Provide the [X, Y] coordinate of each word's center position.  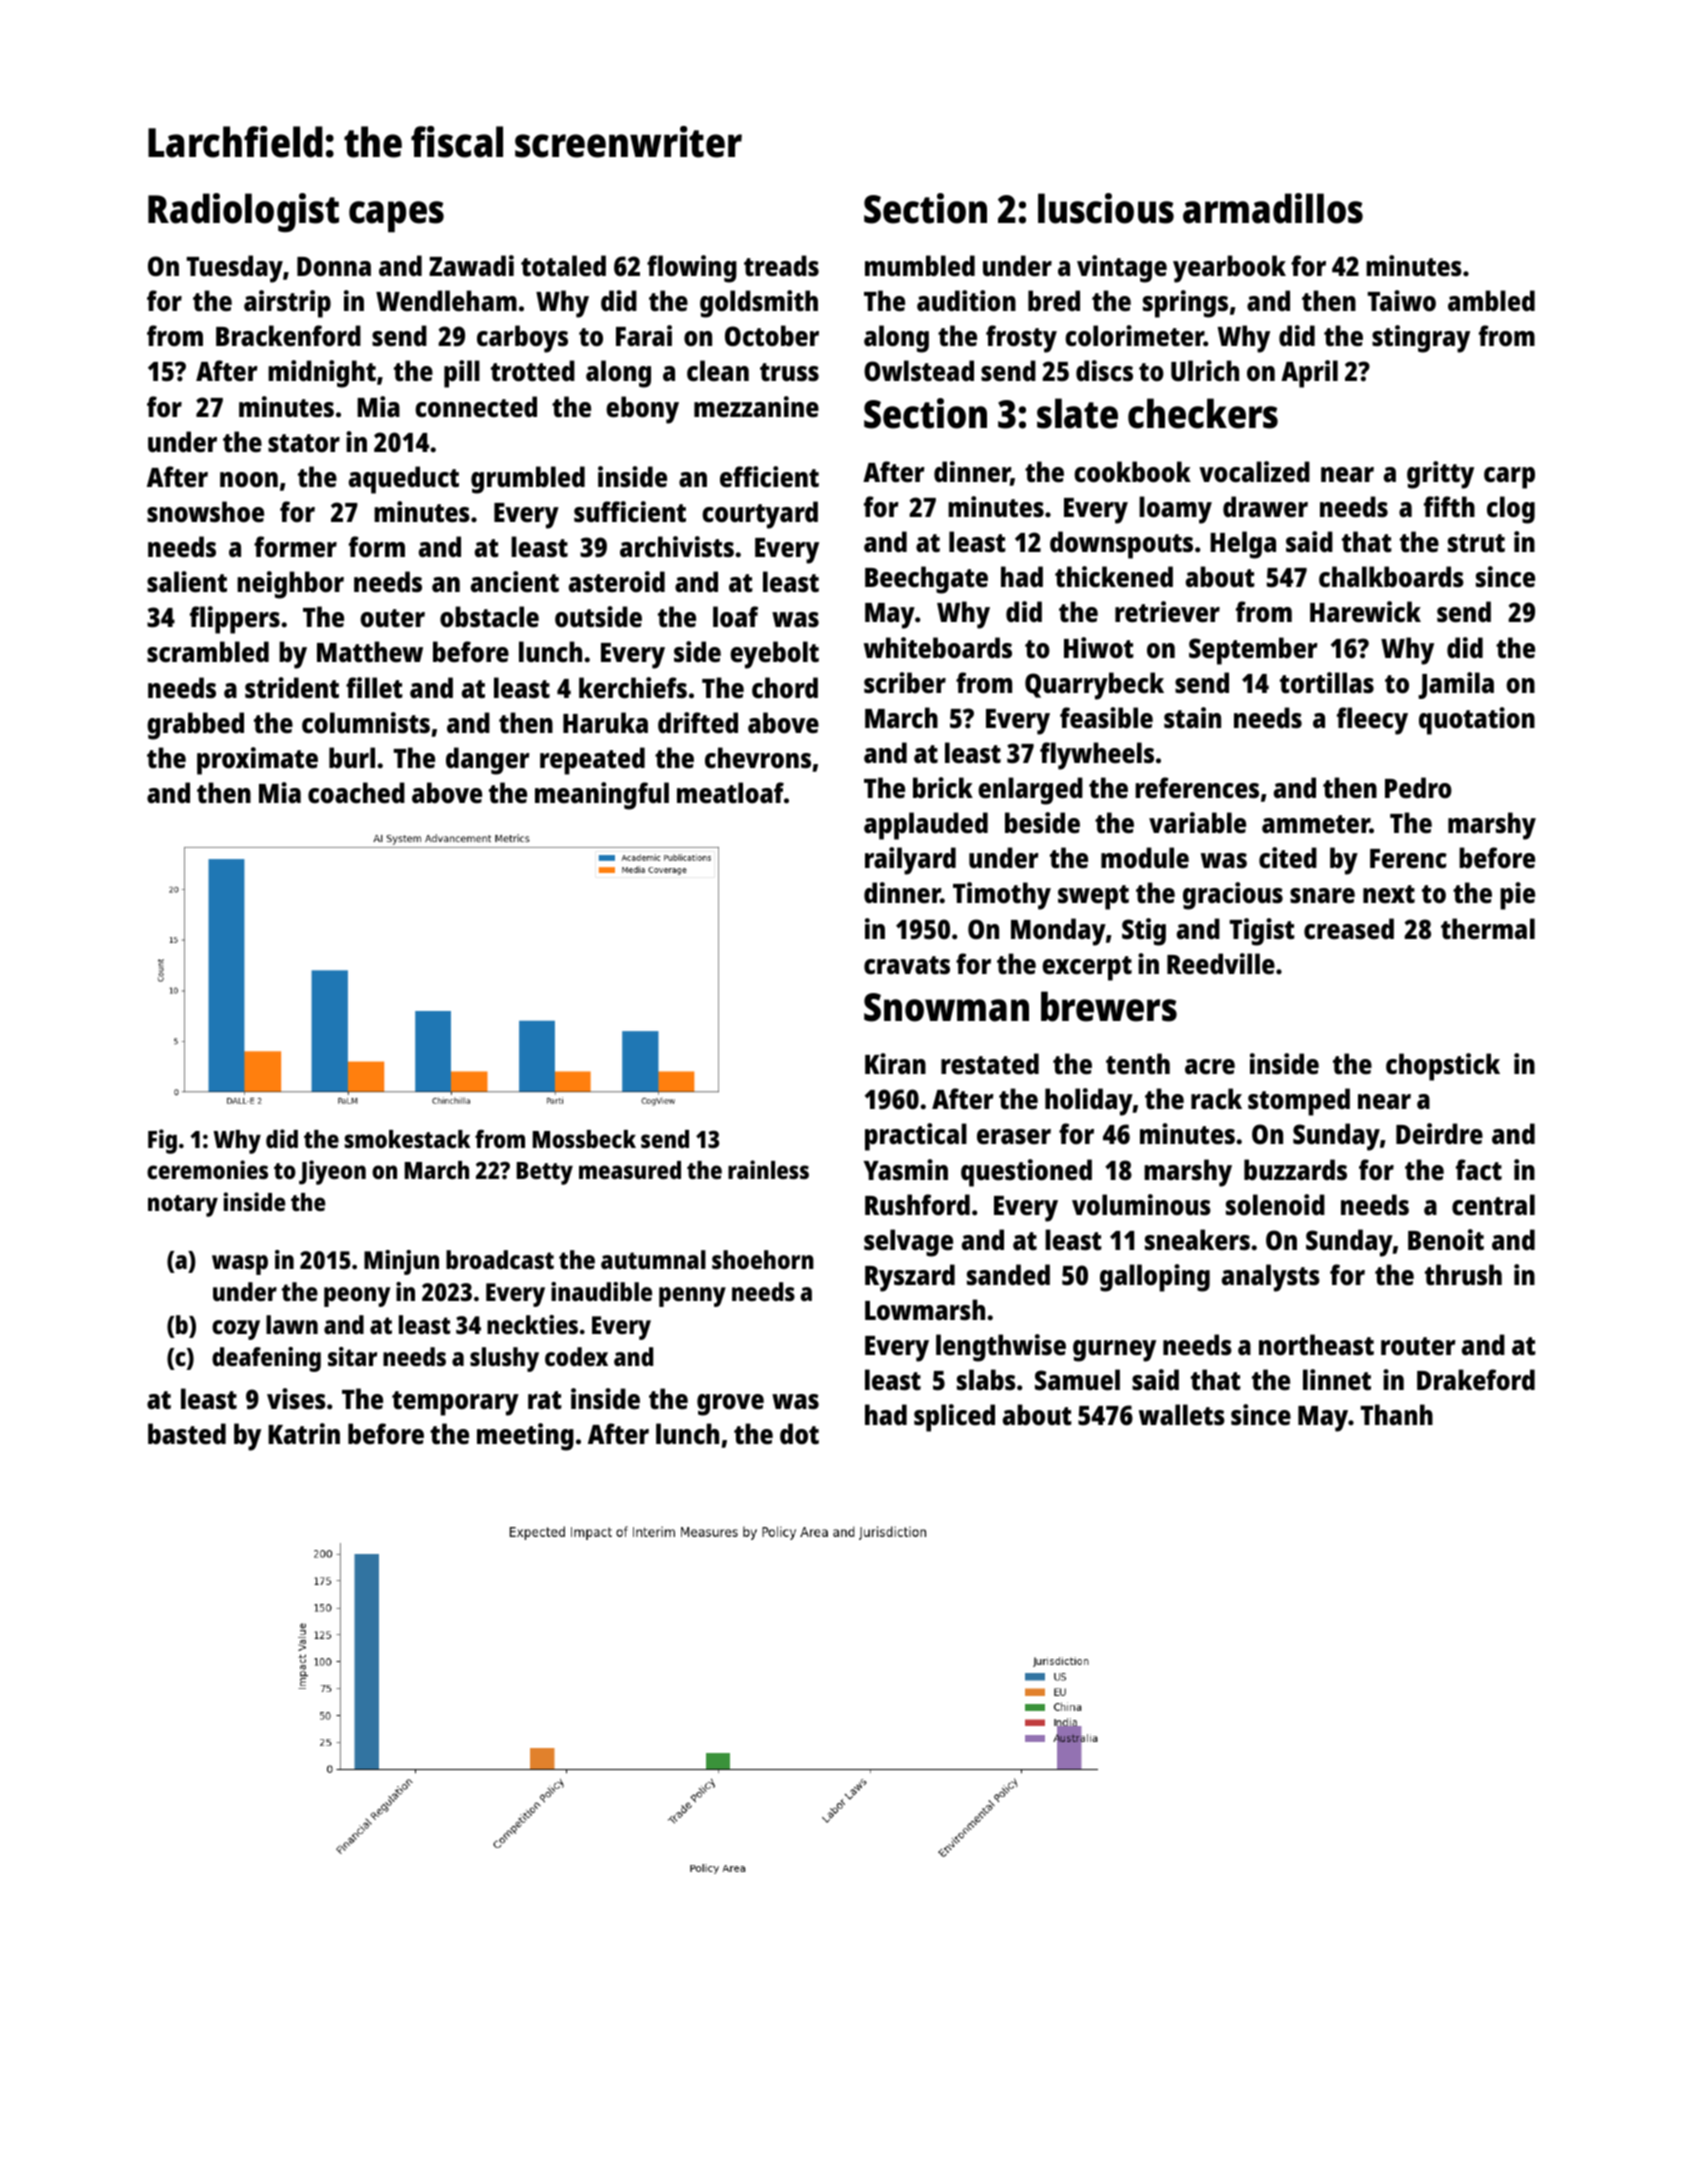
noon [249, 480]
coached [356, 793]
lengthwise [1001, 1348]
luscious [1106, 208]
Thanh [1397, 1414]
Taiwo [1402, 301]
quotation [1477, 721]
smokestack [407, 1139]
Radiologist [243, 212]
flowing [692, 269]
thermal [1488, 928]
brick [943, 787]
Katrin [304, 1433]
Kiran [895, 1063]
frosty [1021, 339]
